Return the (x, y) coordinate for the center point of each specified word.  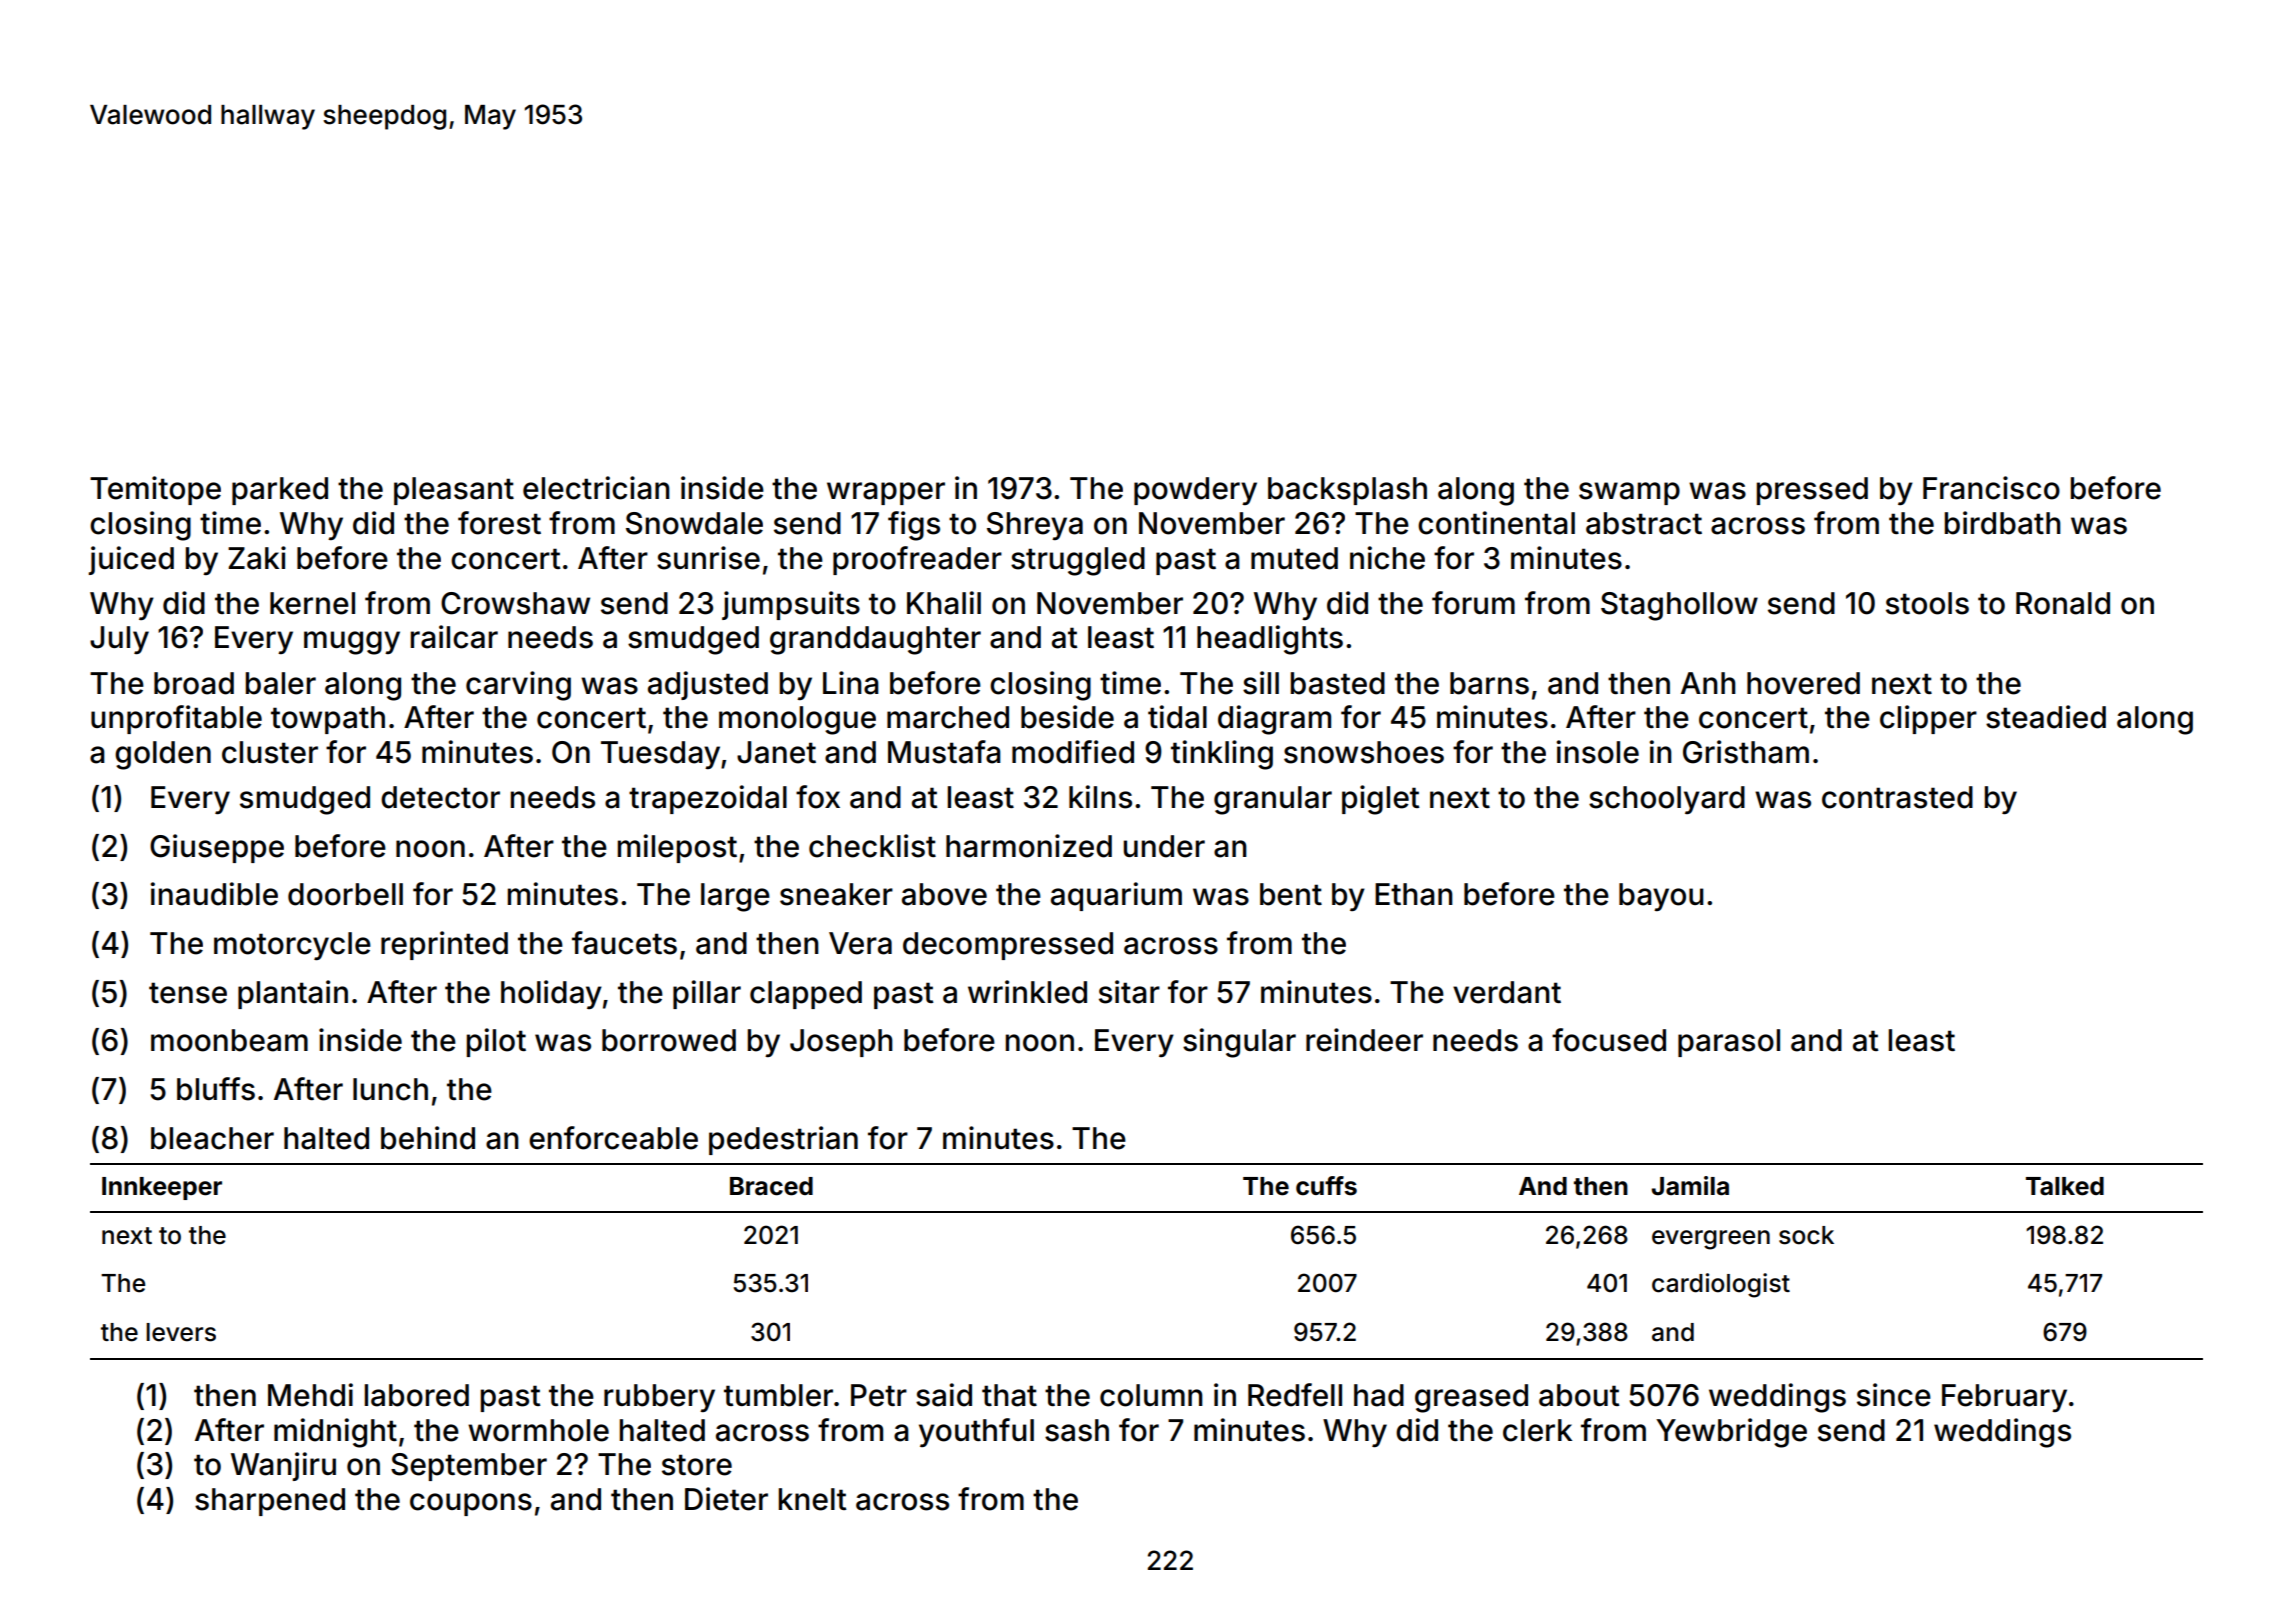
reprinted (444, 945)
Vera (860, 943)
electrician (596, 488)
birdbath (2002, 523)
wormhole (538, 1430)
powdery (1195, 491)
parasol (1729, 1043)
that (1009, 1395)
